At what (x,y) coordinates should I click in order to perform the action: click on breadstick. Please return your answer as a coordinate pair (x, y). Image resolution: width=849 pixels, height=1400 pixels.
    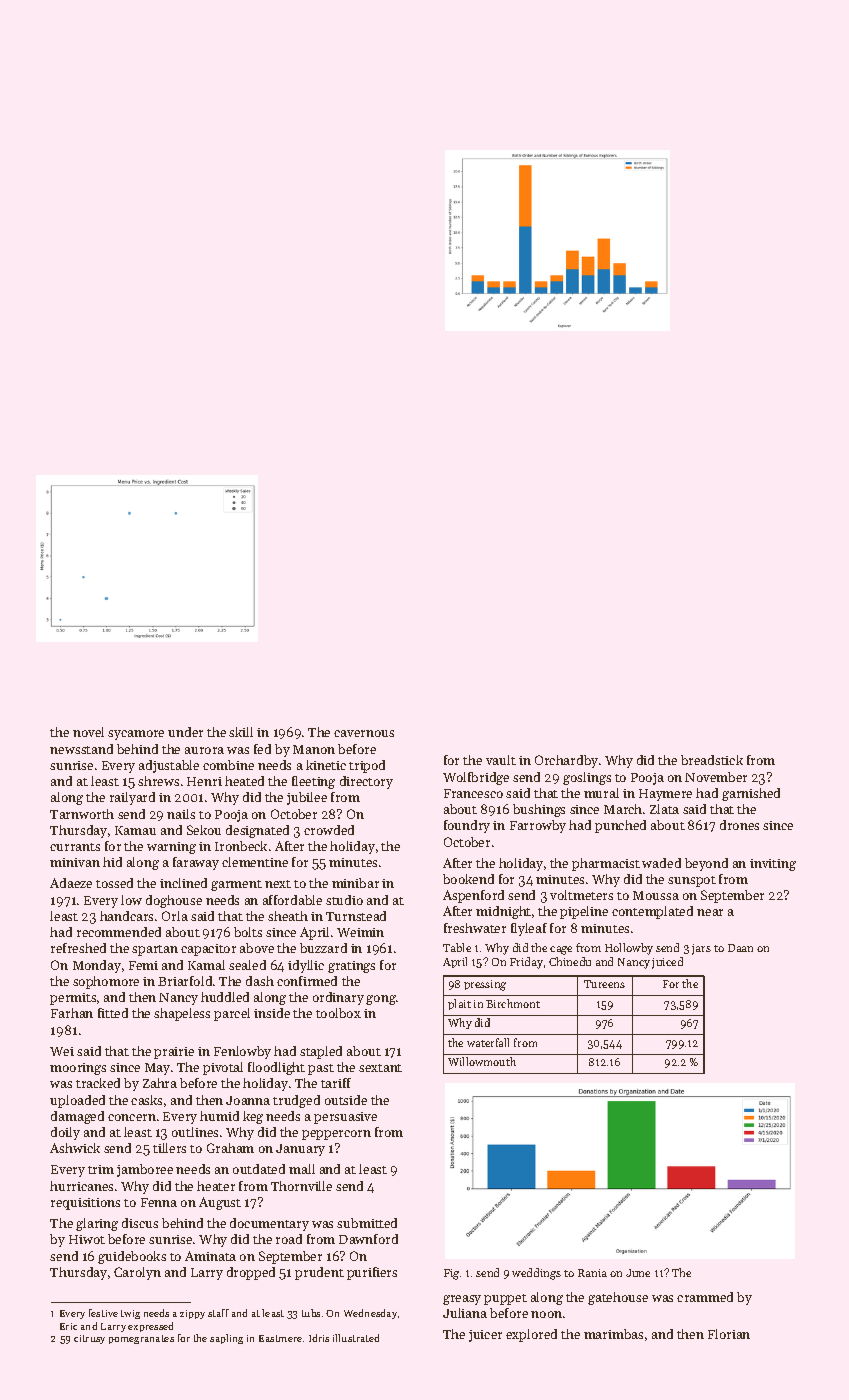
    Looking at the image, I should click on (712, 760).
